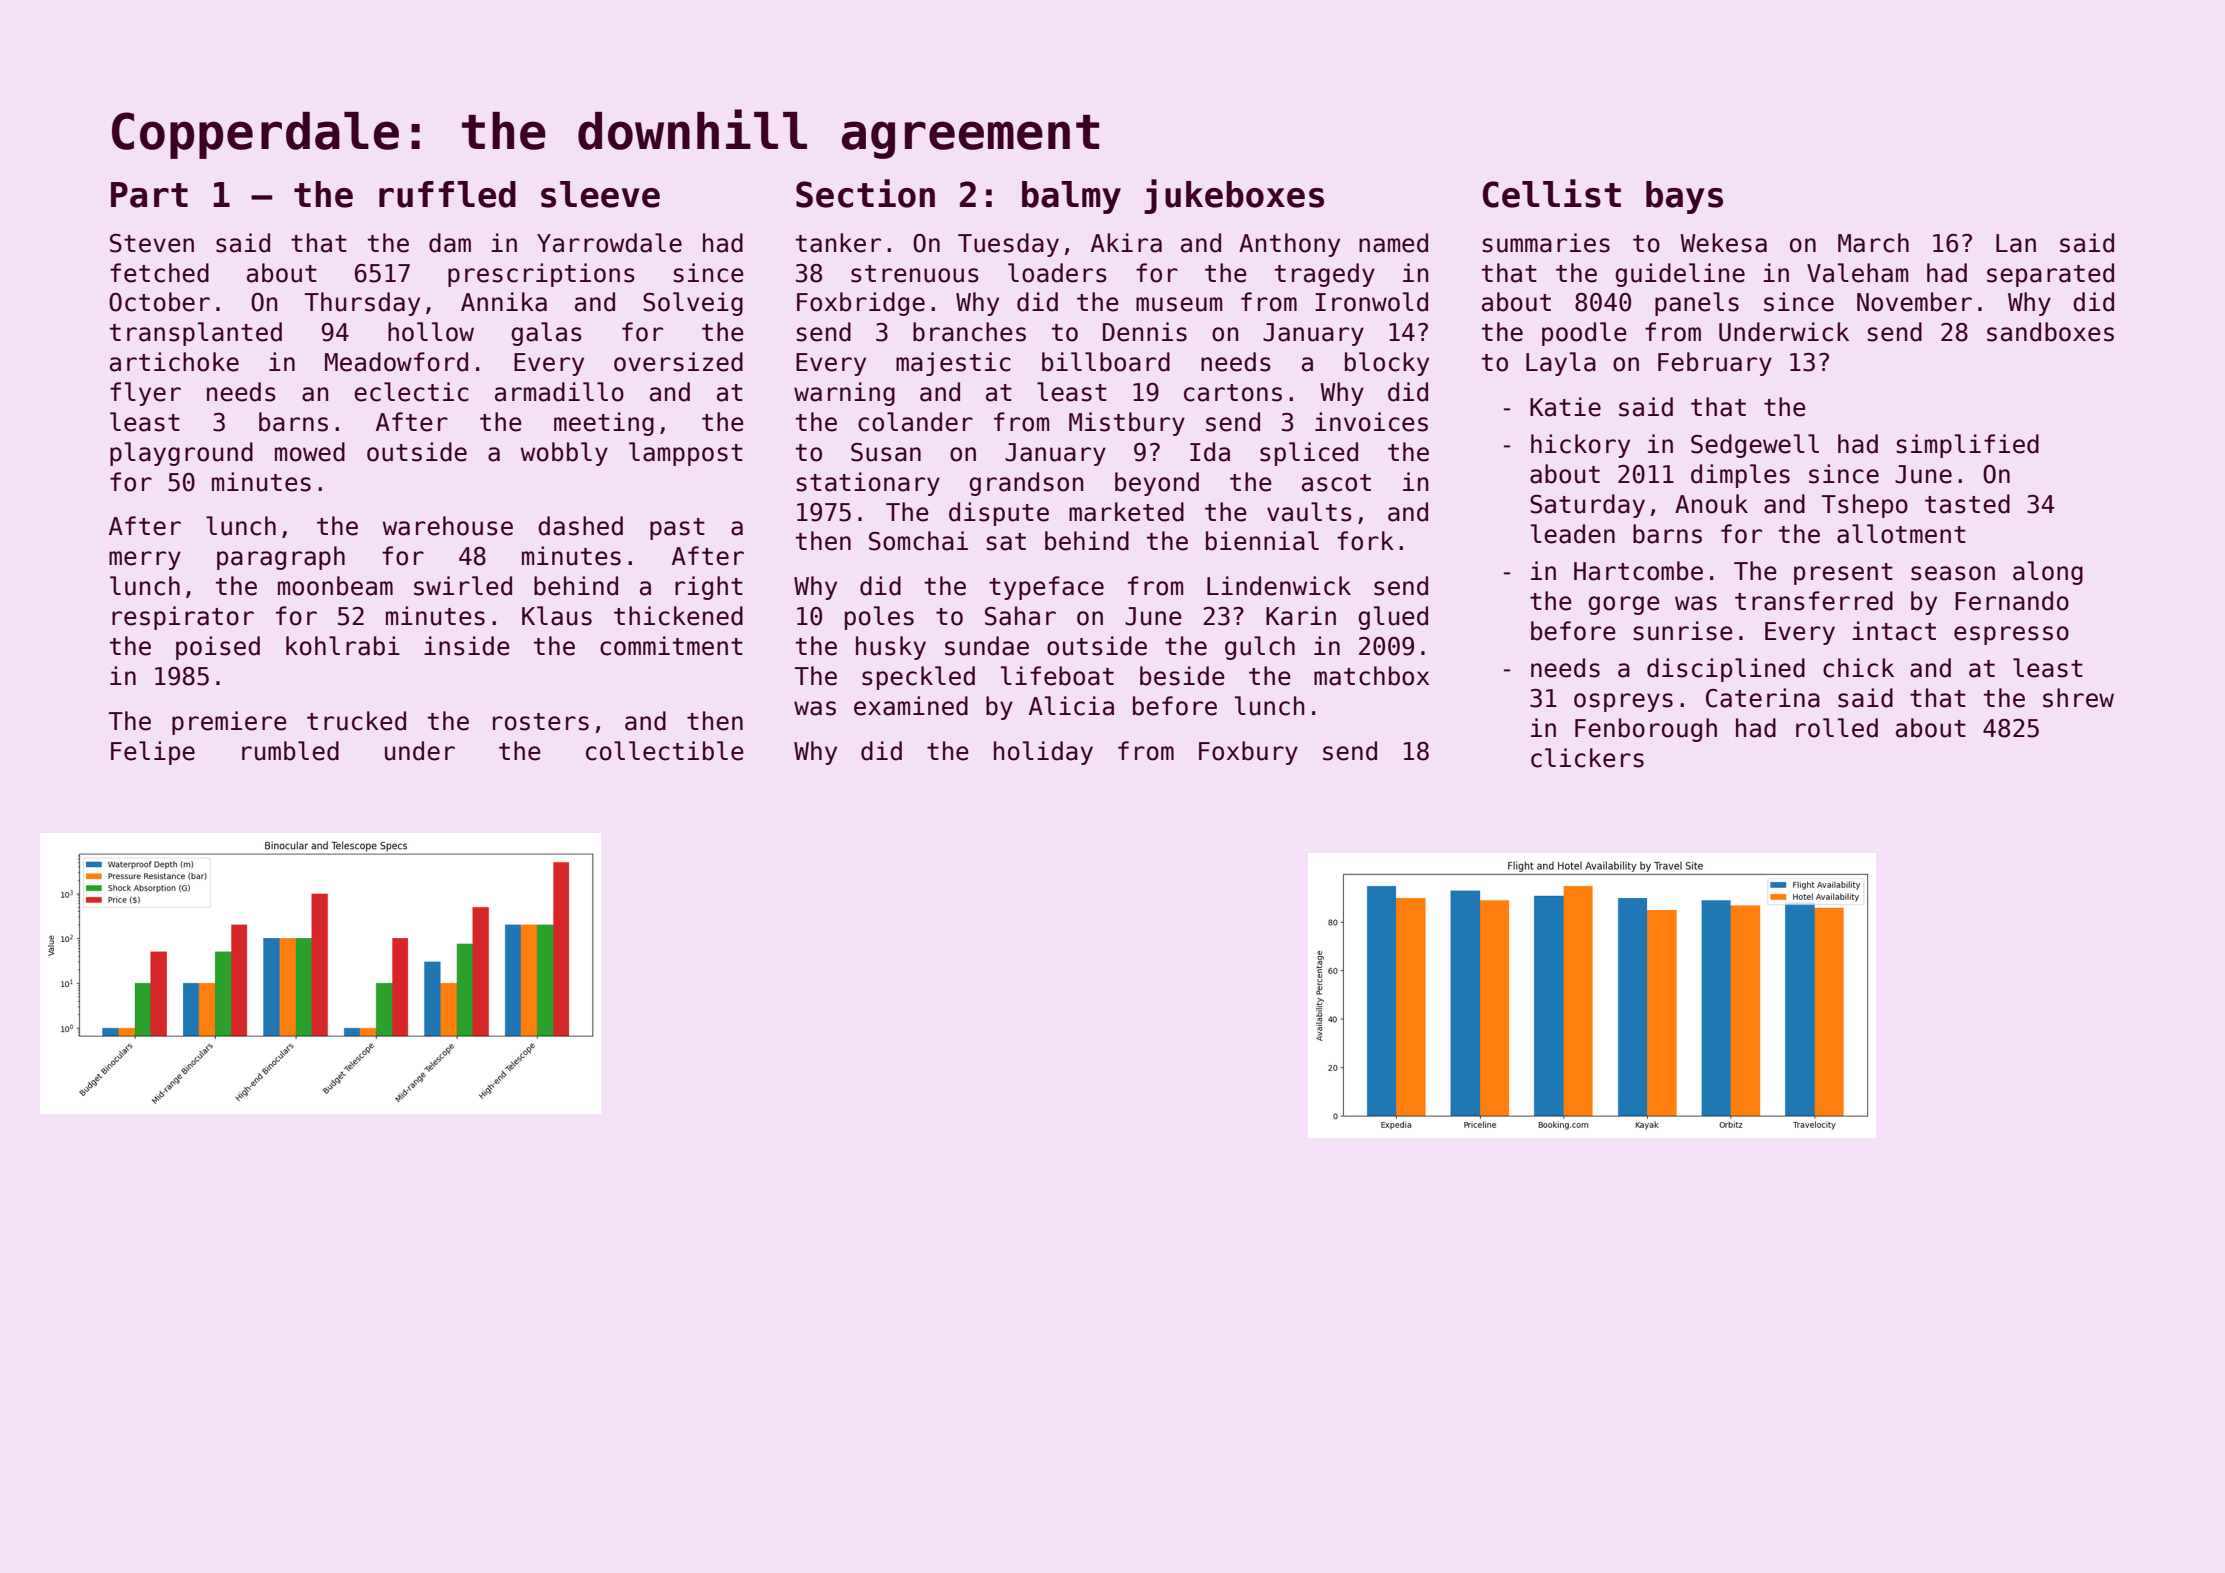 Image resolution: width=2225 pixels, height=1573 pixels. I want to click on bays, so click(1684, 197).
